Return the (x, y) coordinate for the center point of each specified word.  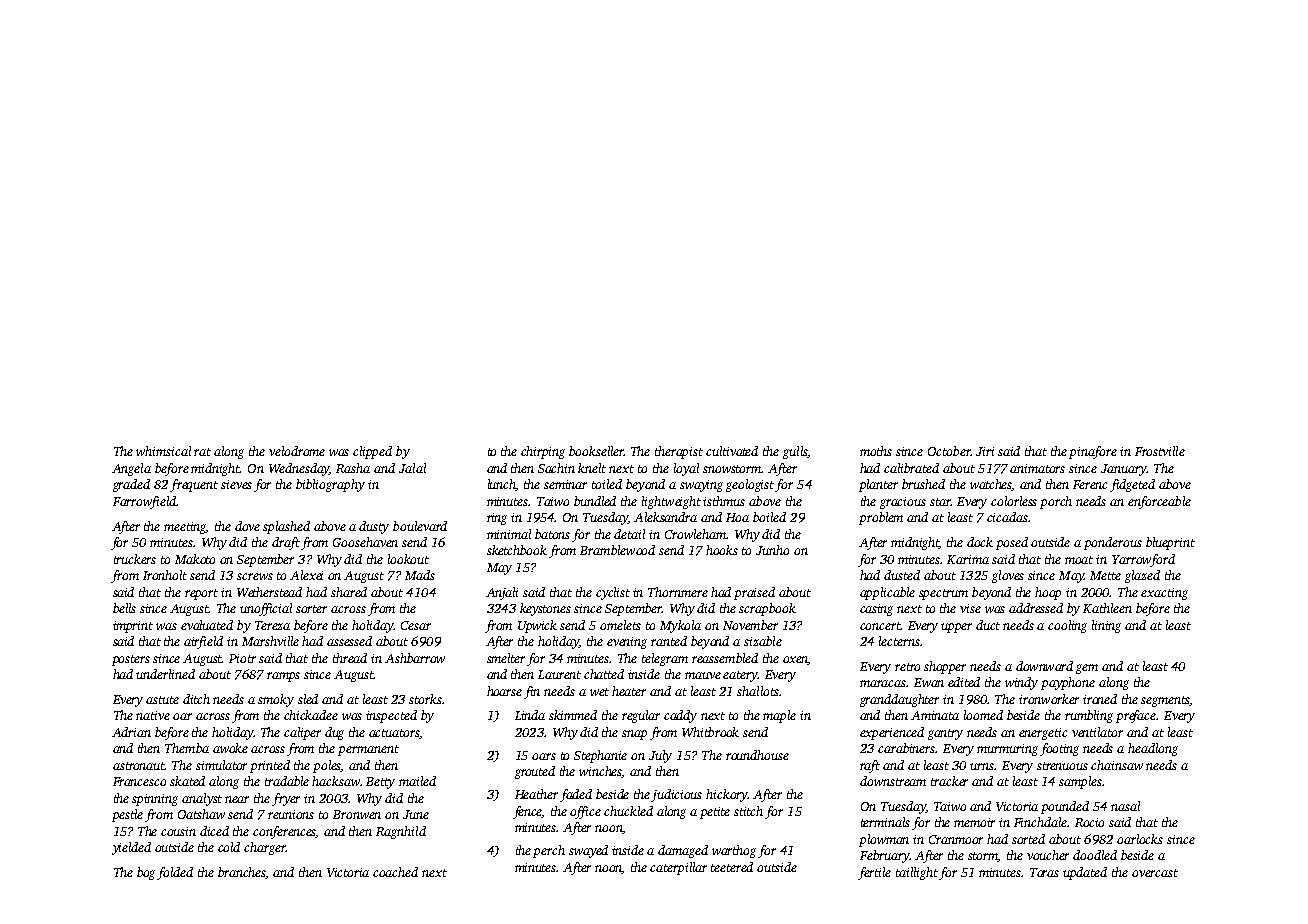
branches (242, 873)
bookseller (596, 451)
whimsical (163, 451)
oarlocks (1140, 839)
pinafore (1093, 452)
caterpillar (678, 868)
